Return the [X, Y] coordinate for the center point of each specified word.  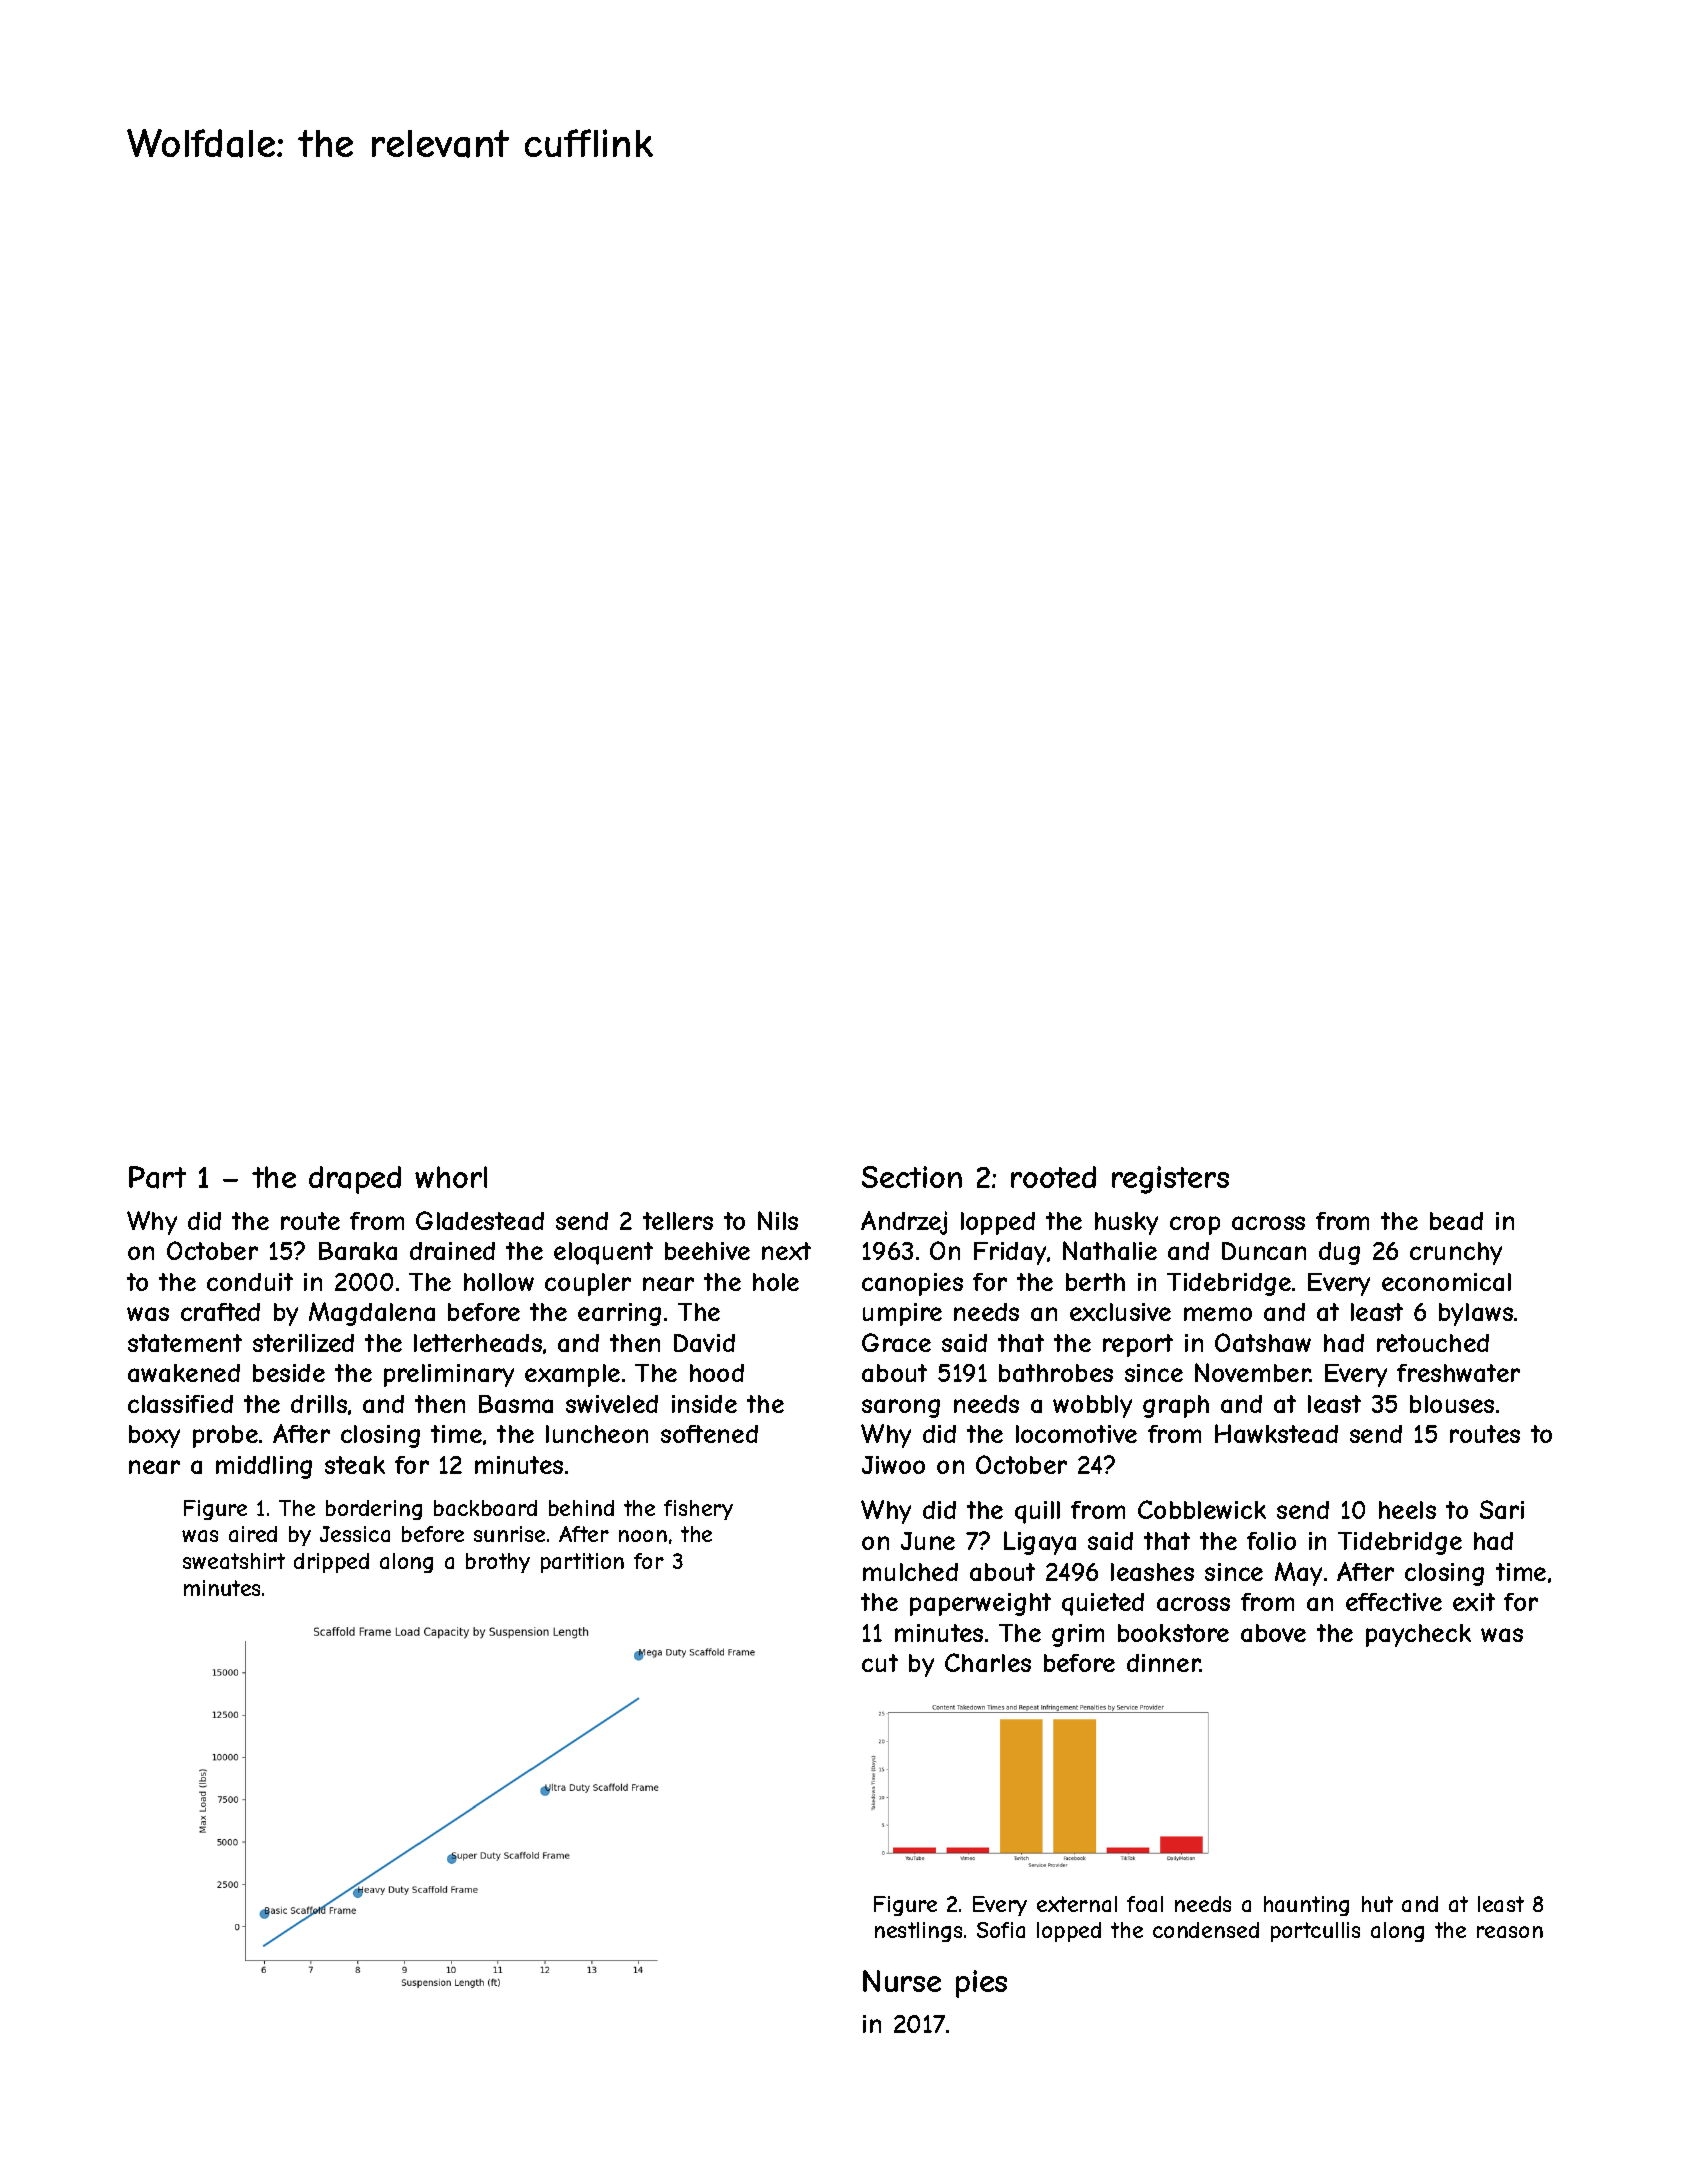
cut [880, 1663]
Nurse [902, 1981]
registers [1170, 1180]
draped [355, 1180]
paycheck [1418, 1635]
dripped [331, 1563]
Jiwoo [893, 1465]
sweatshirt [234, 1561]
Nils [778, 1220]
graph [1176, 1406]
